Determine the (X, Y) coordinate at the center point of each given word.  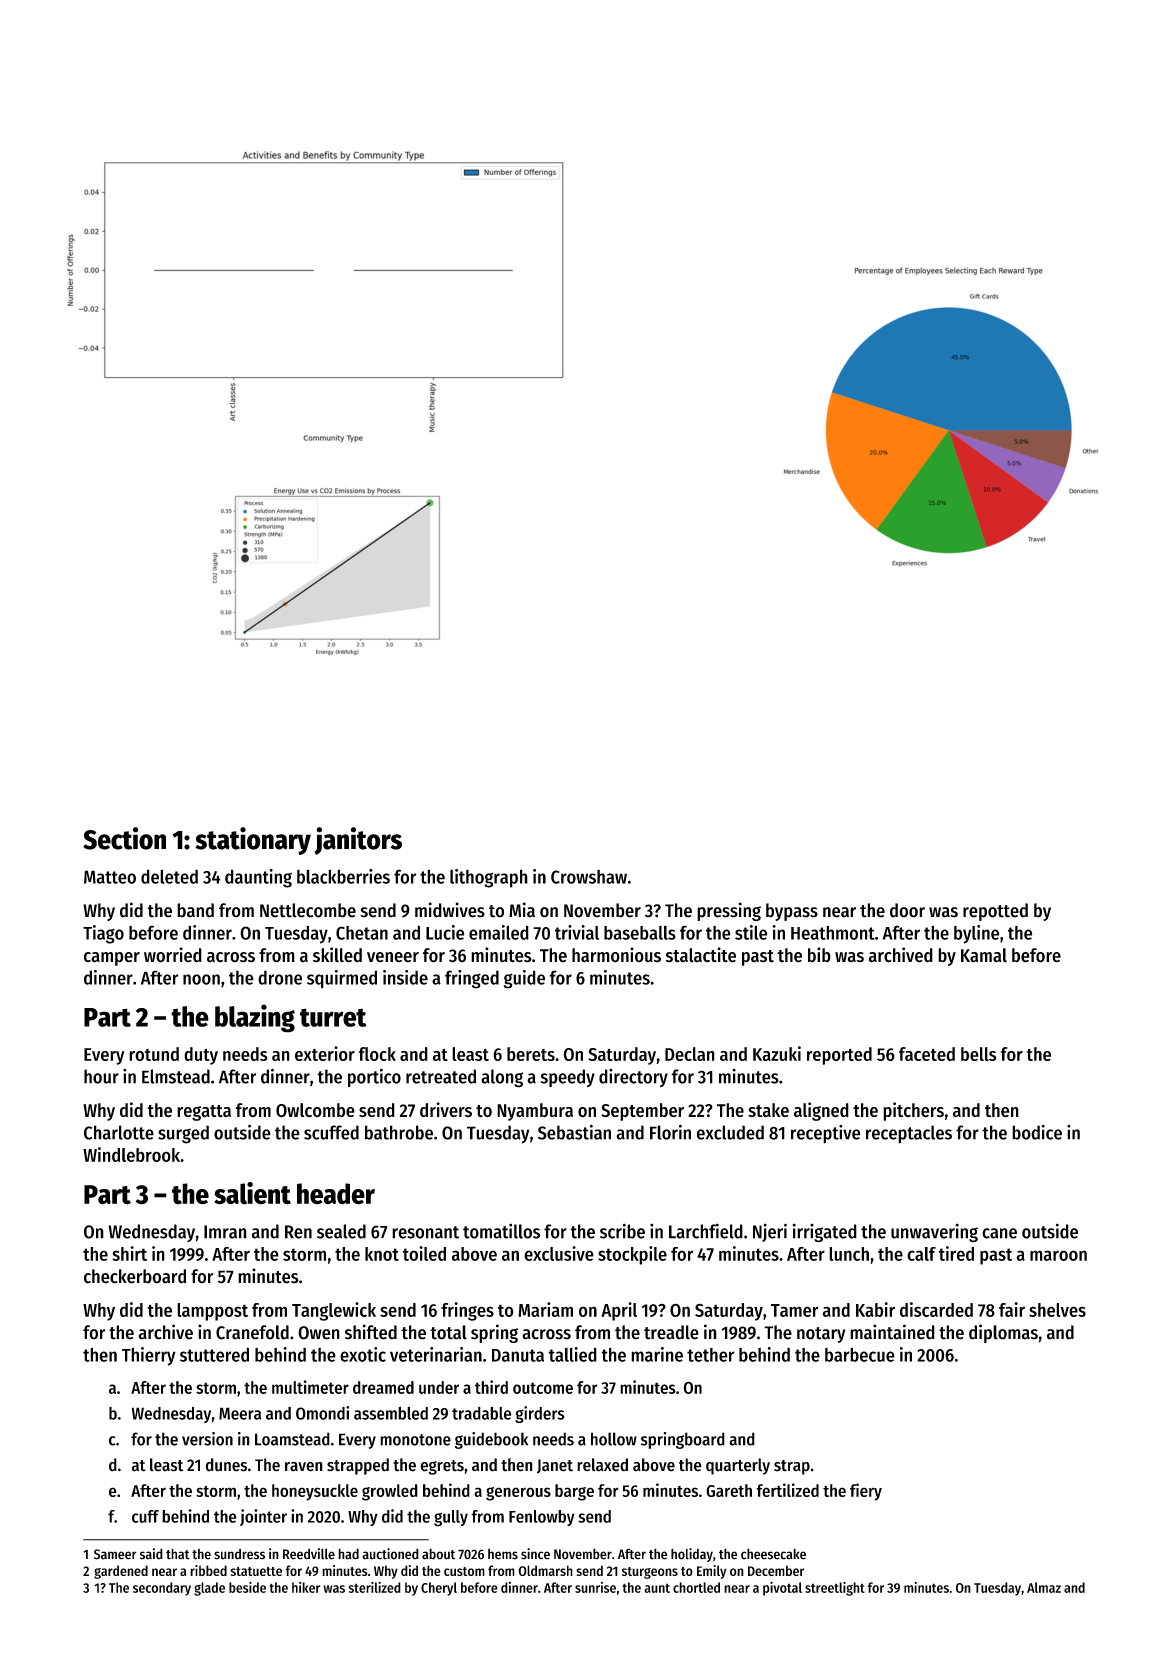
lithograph (489, 878)
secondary (162, 1589)
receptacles (909, 1134)
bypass (792, 912)
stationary (253, 841)
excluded (730, 1132)
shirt (129, 1253)
